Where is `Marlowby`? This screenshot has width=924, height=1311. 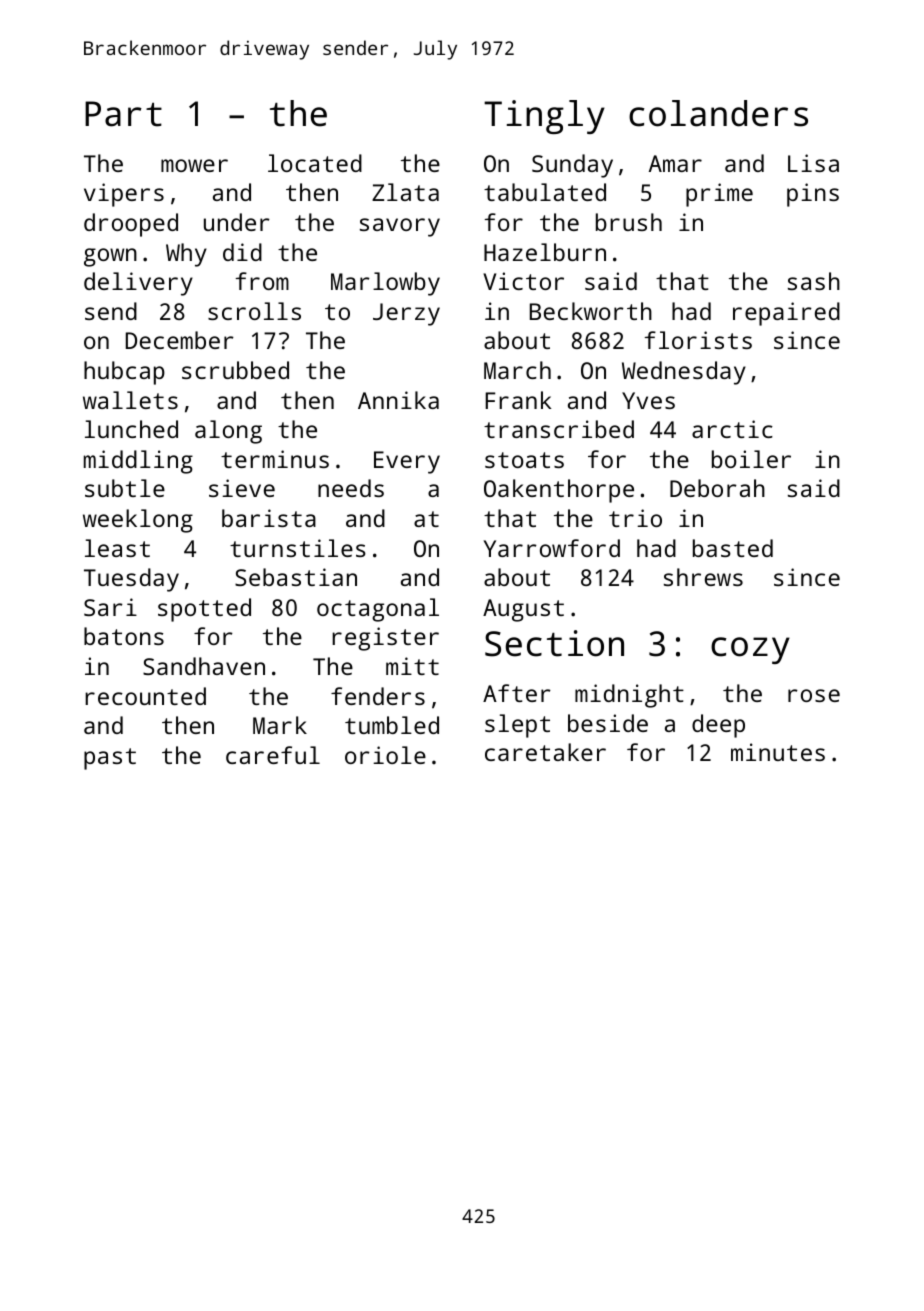 Marlowby is located at coordinates (385, 284).
